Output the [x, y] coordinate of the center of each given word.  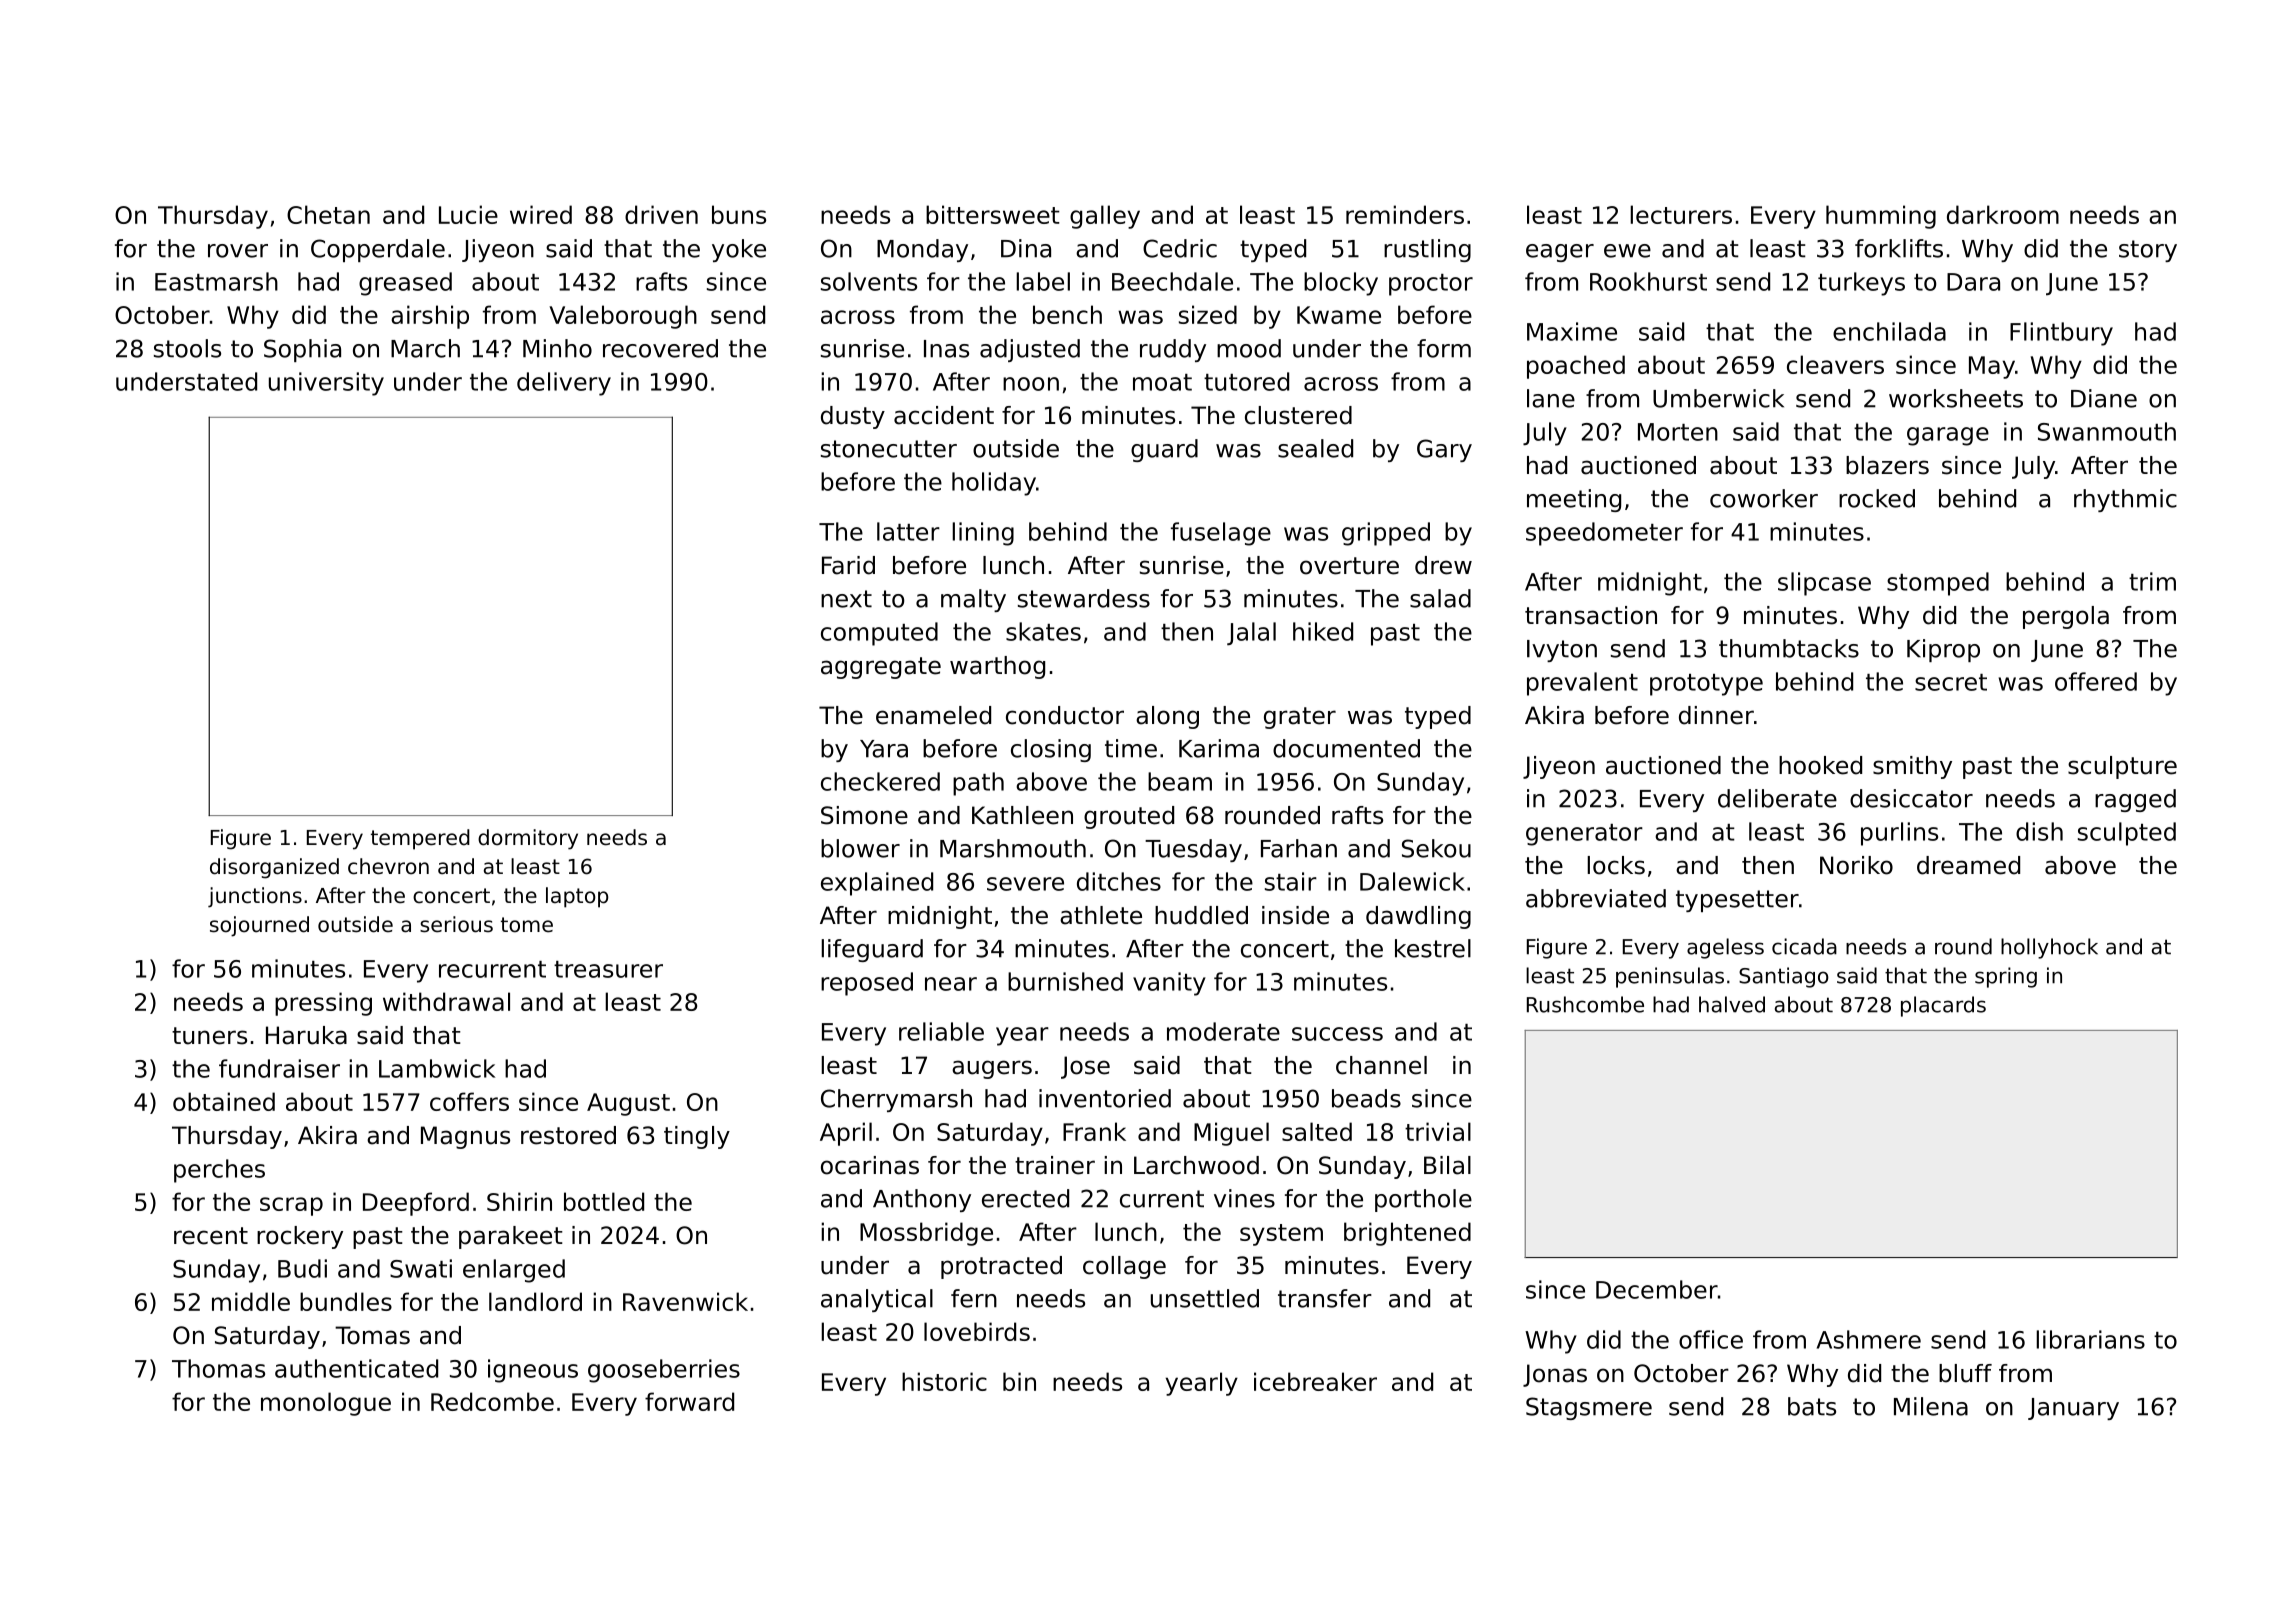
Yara [884, 749]
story [2148, 251]
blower [860, 848]
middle [251, 1301]
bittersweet [993, 214]
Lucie [468, 214]
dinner [1716, 715]
